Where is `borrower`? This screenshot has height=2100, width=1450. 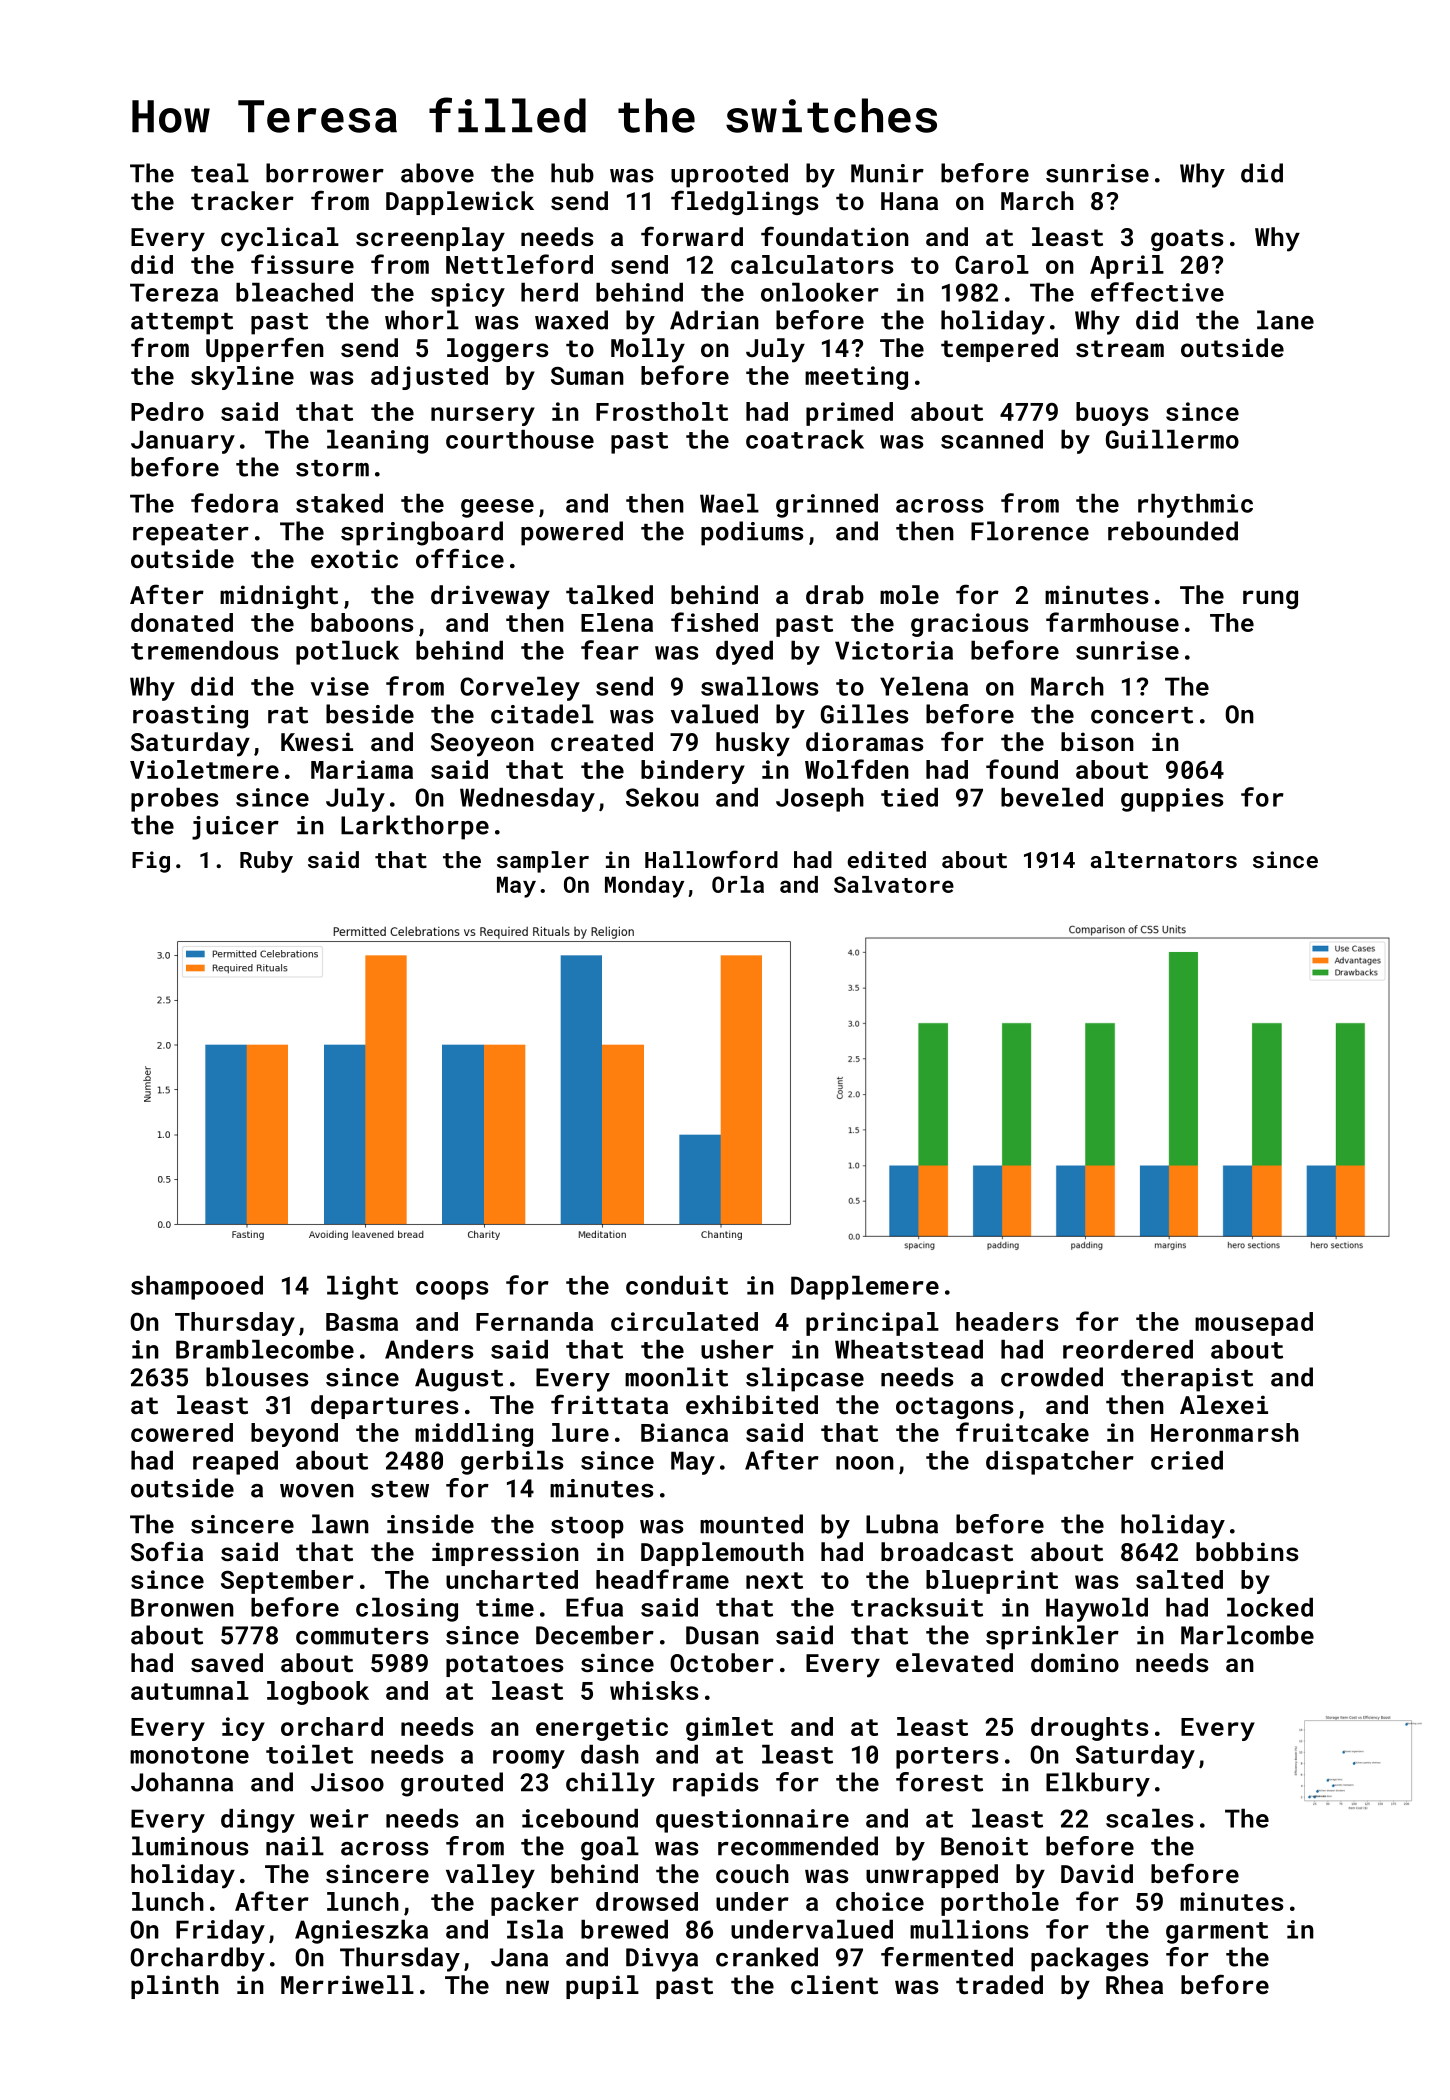 borrower is located at coordinates (325, 173).
